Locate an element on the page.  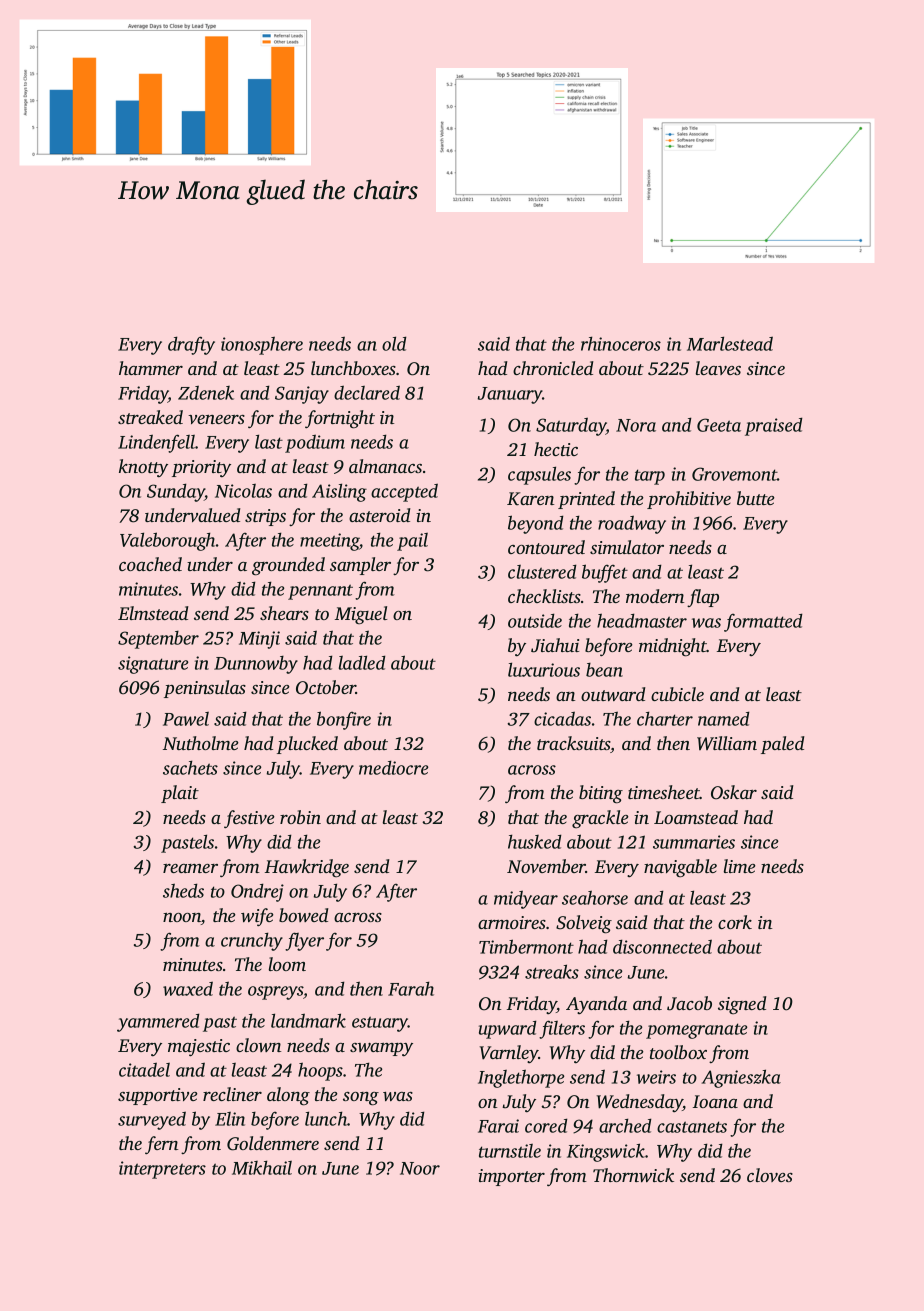
cubicle is located at coordinates (677, 694).
